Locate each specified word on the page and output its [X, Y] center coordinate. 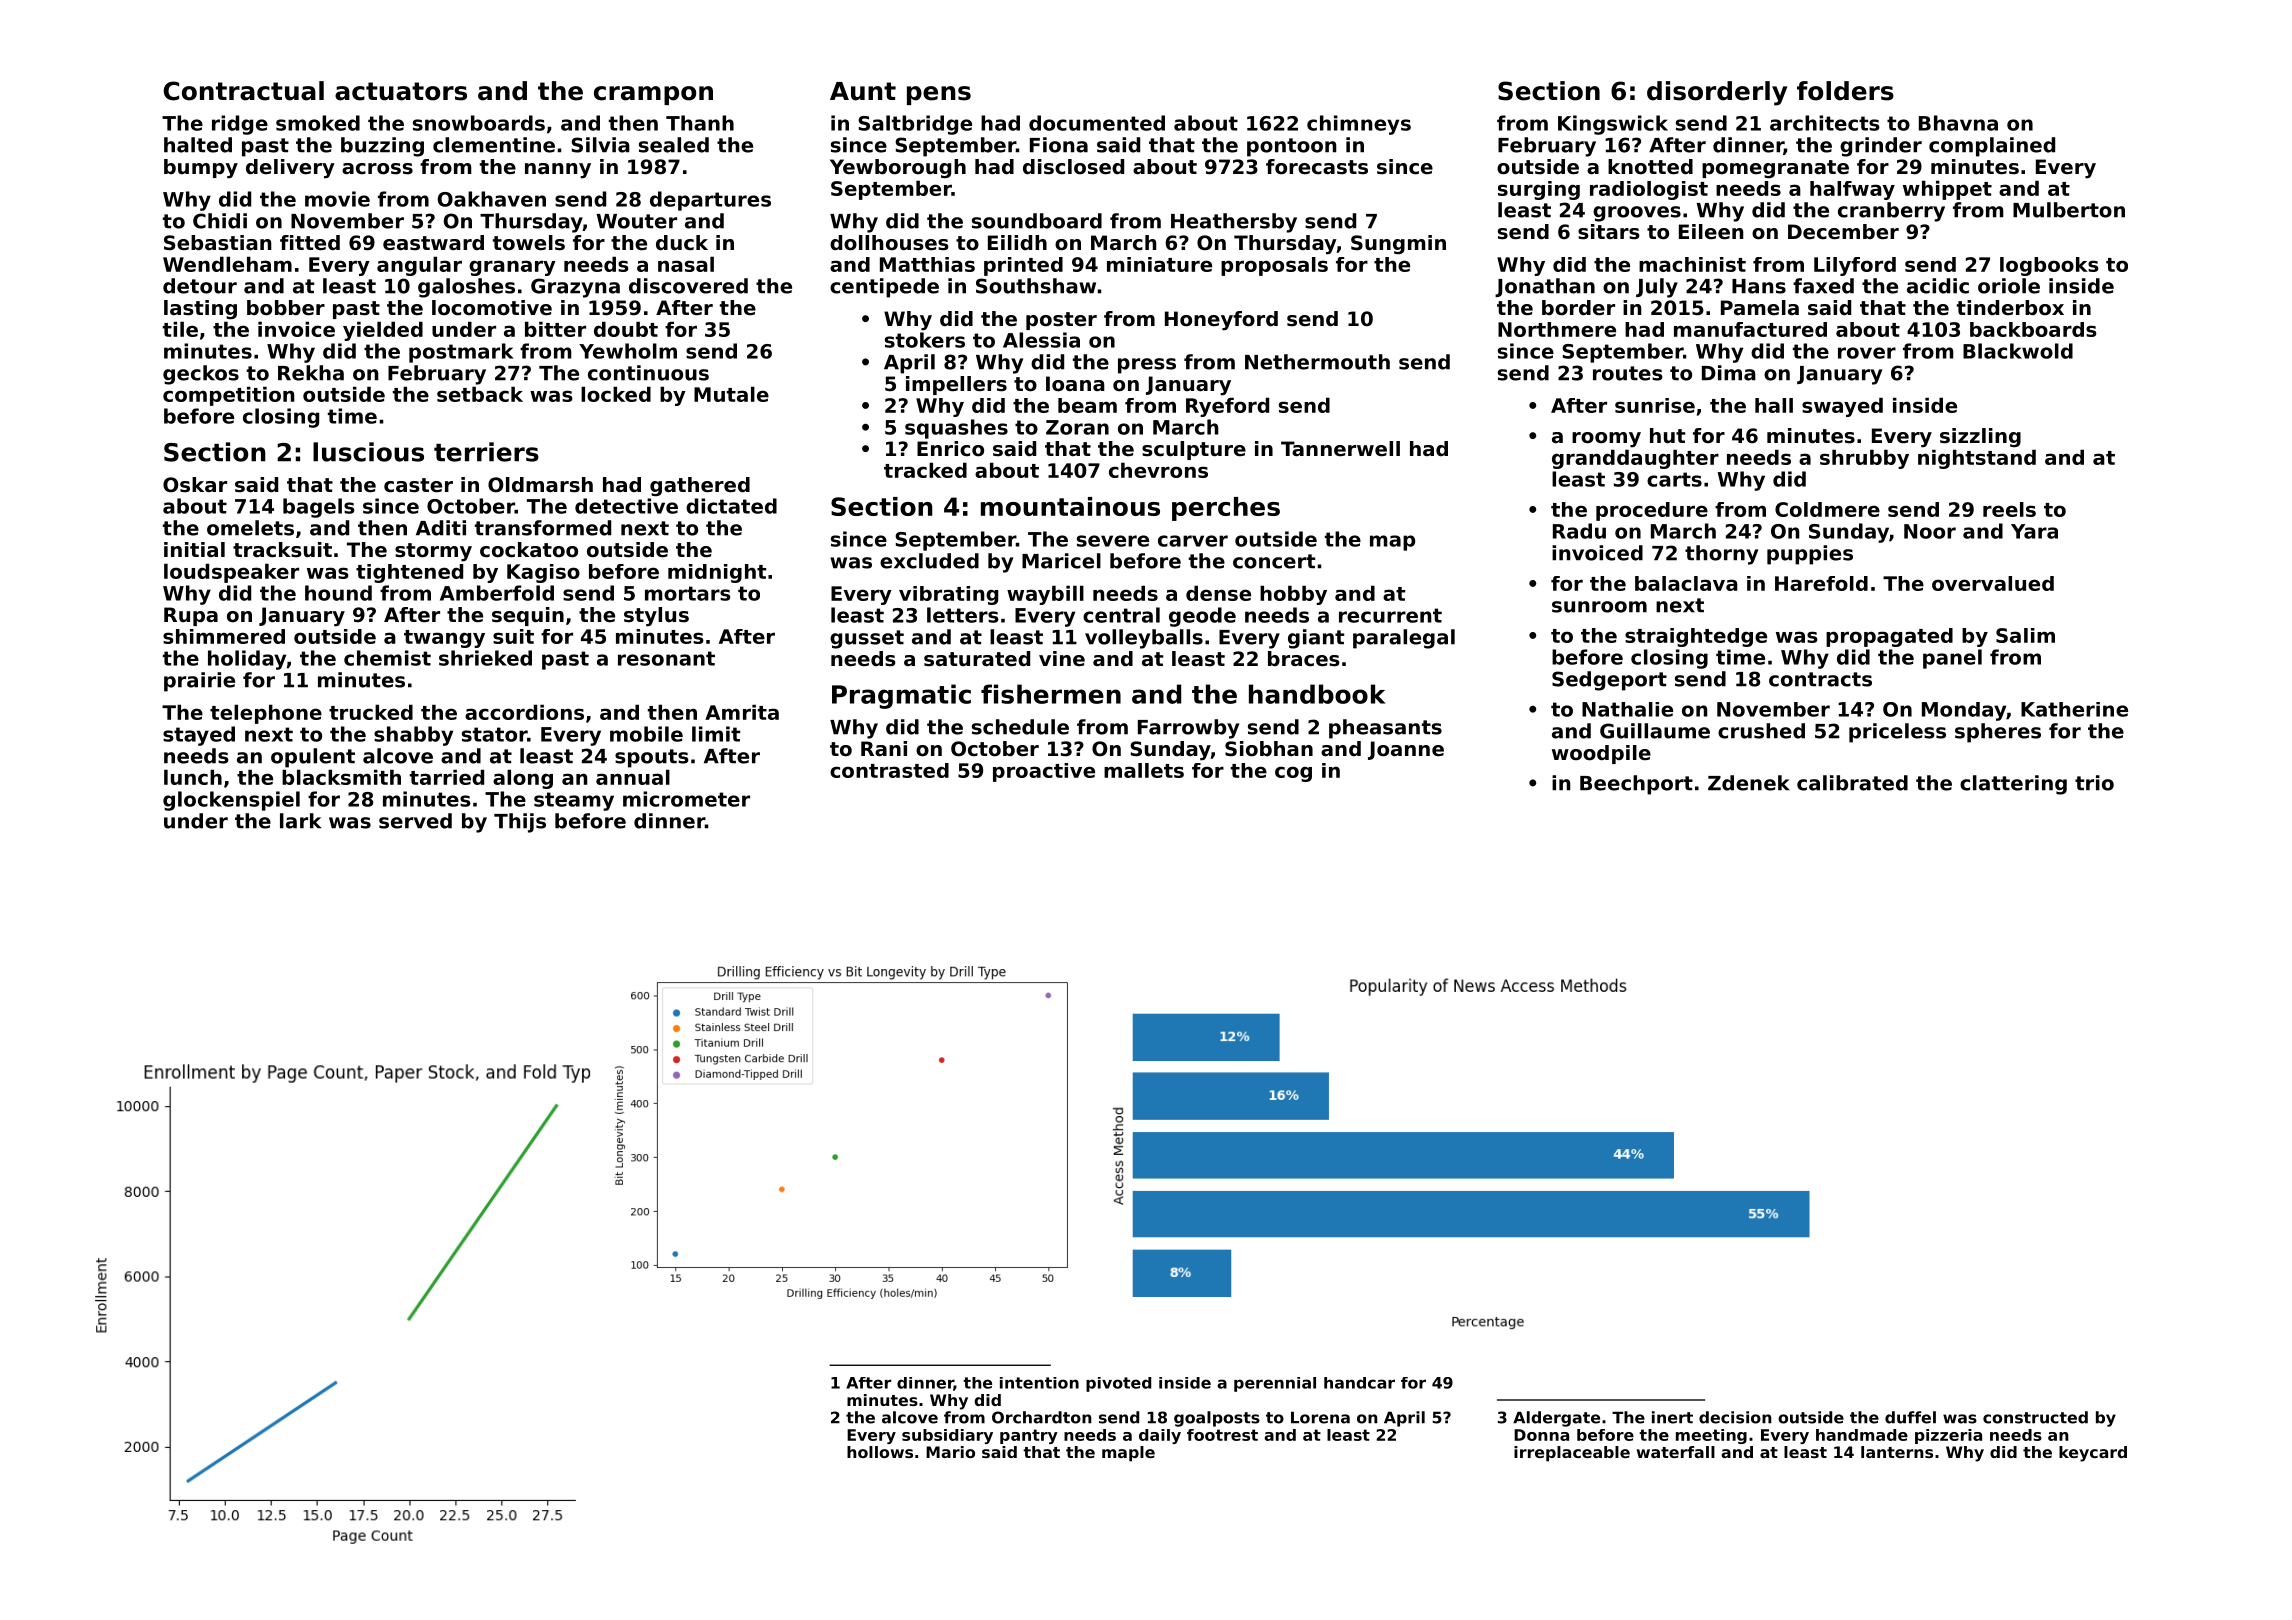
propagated [1889, 637]
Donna [1541, 1435]
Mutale [731, 394]
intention [1039, 1383]
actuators [401, 91]
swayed [1842, 407]
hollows [880, 1452]
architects [1825, 123]
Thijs [520, 823]
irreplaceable [1572, 1454]
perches [1226, 509]
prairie [199, 682]
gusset [867, 639]
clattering [2013, 785]
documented [1097, 123]
